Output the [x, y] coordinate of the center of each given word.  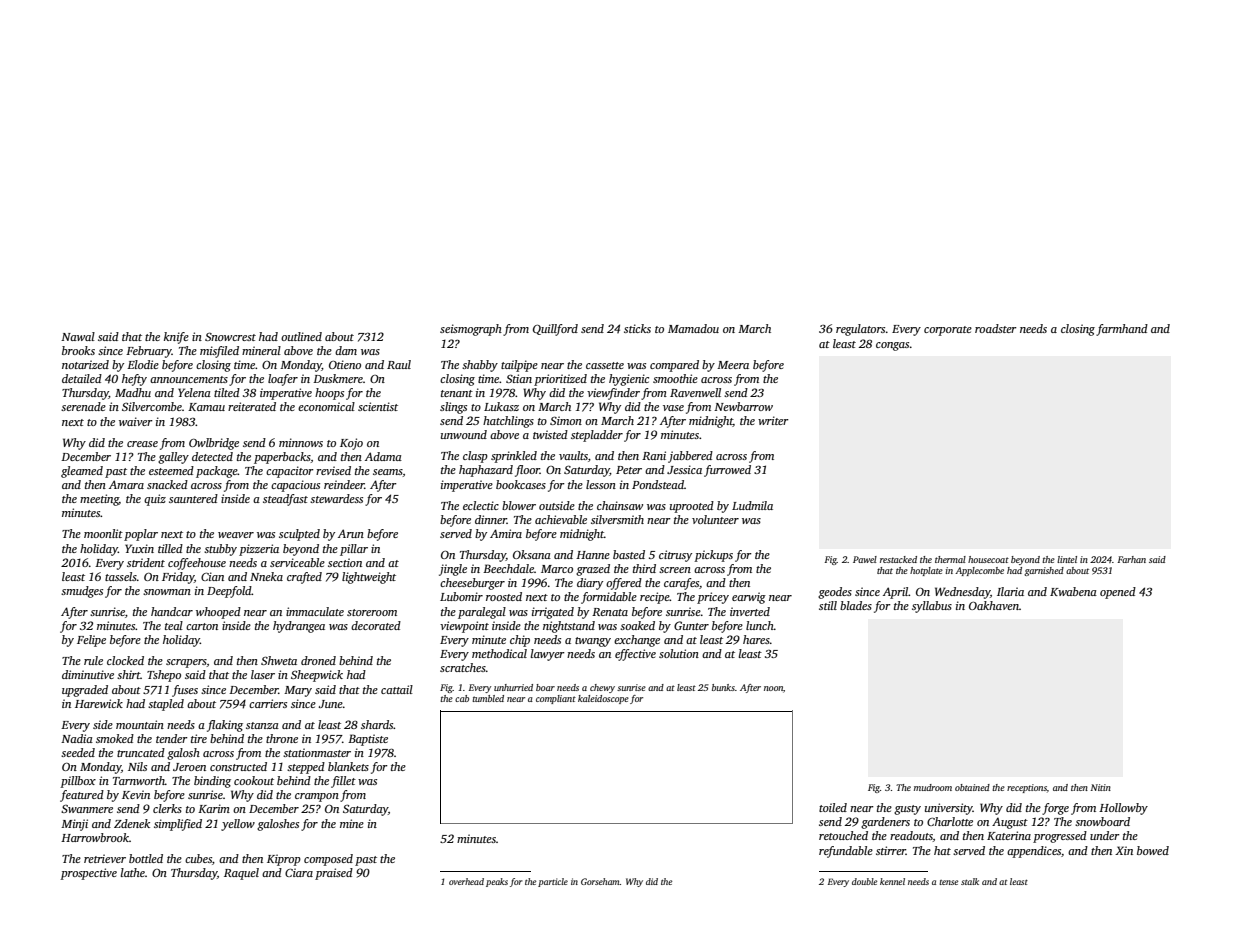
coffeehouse [197, 564]
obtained [972, 787]
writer [773, 420]
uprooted [692, 507]
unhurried [513, 687]
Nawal [78, 336]
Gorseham [600, 881]
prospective [88, 874]
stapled [166, 705]
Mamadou [693, 328]
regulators [860, 330]
